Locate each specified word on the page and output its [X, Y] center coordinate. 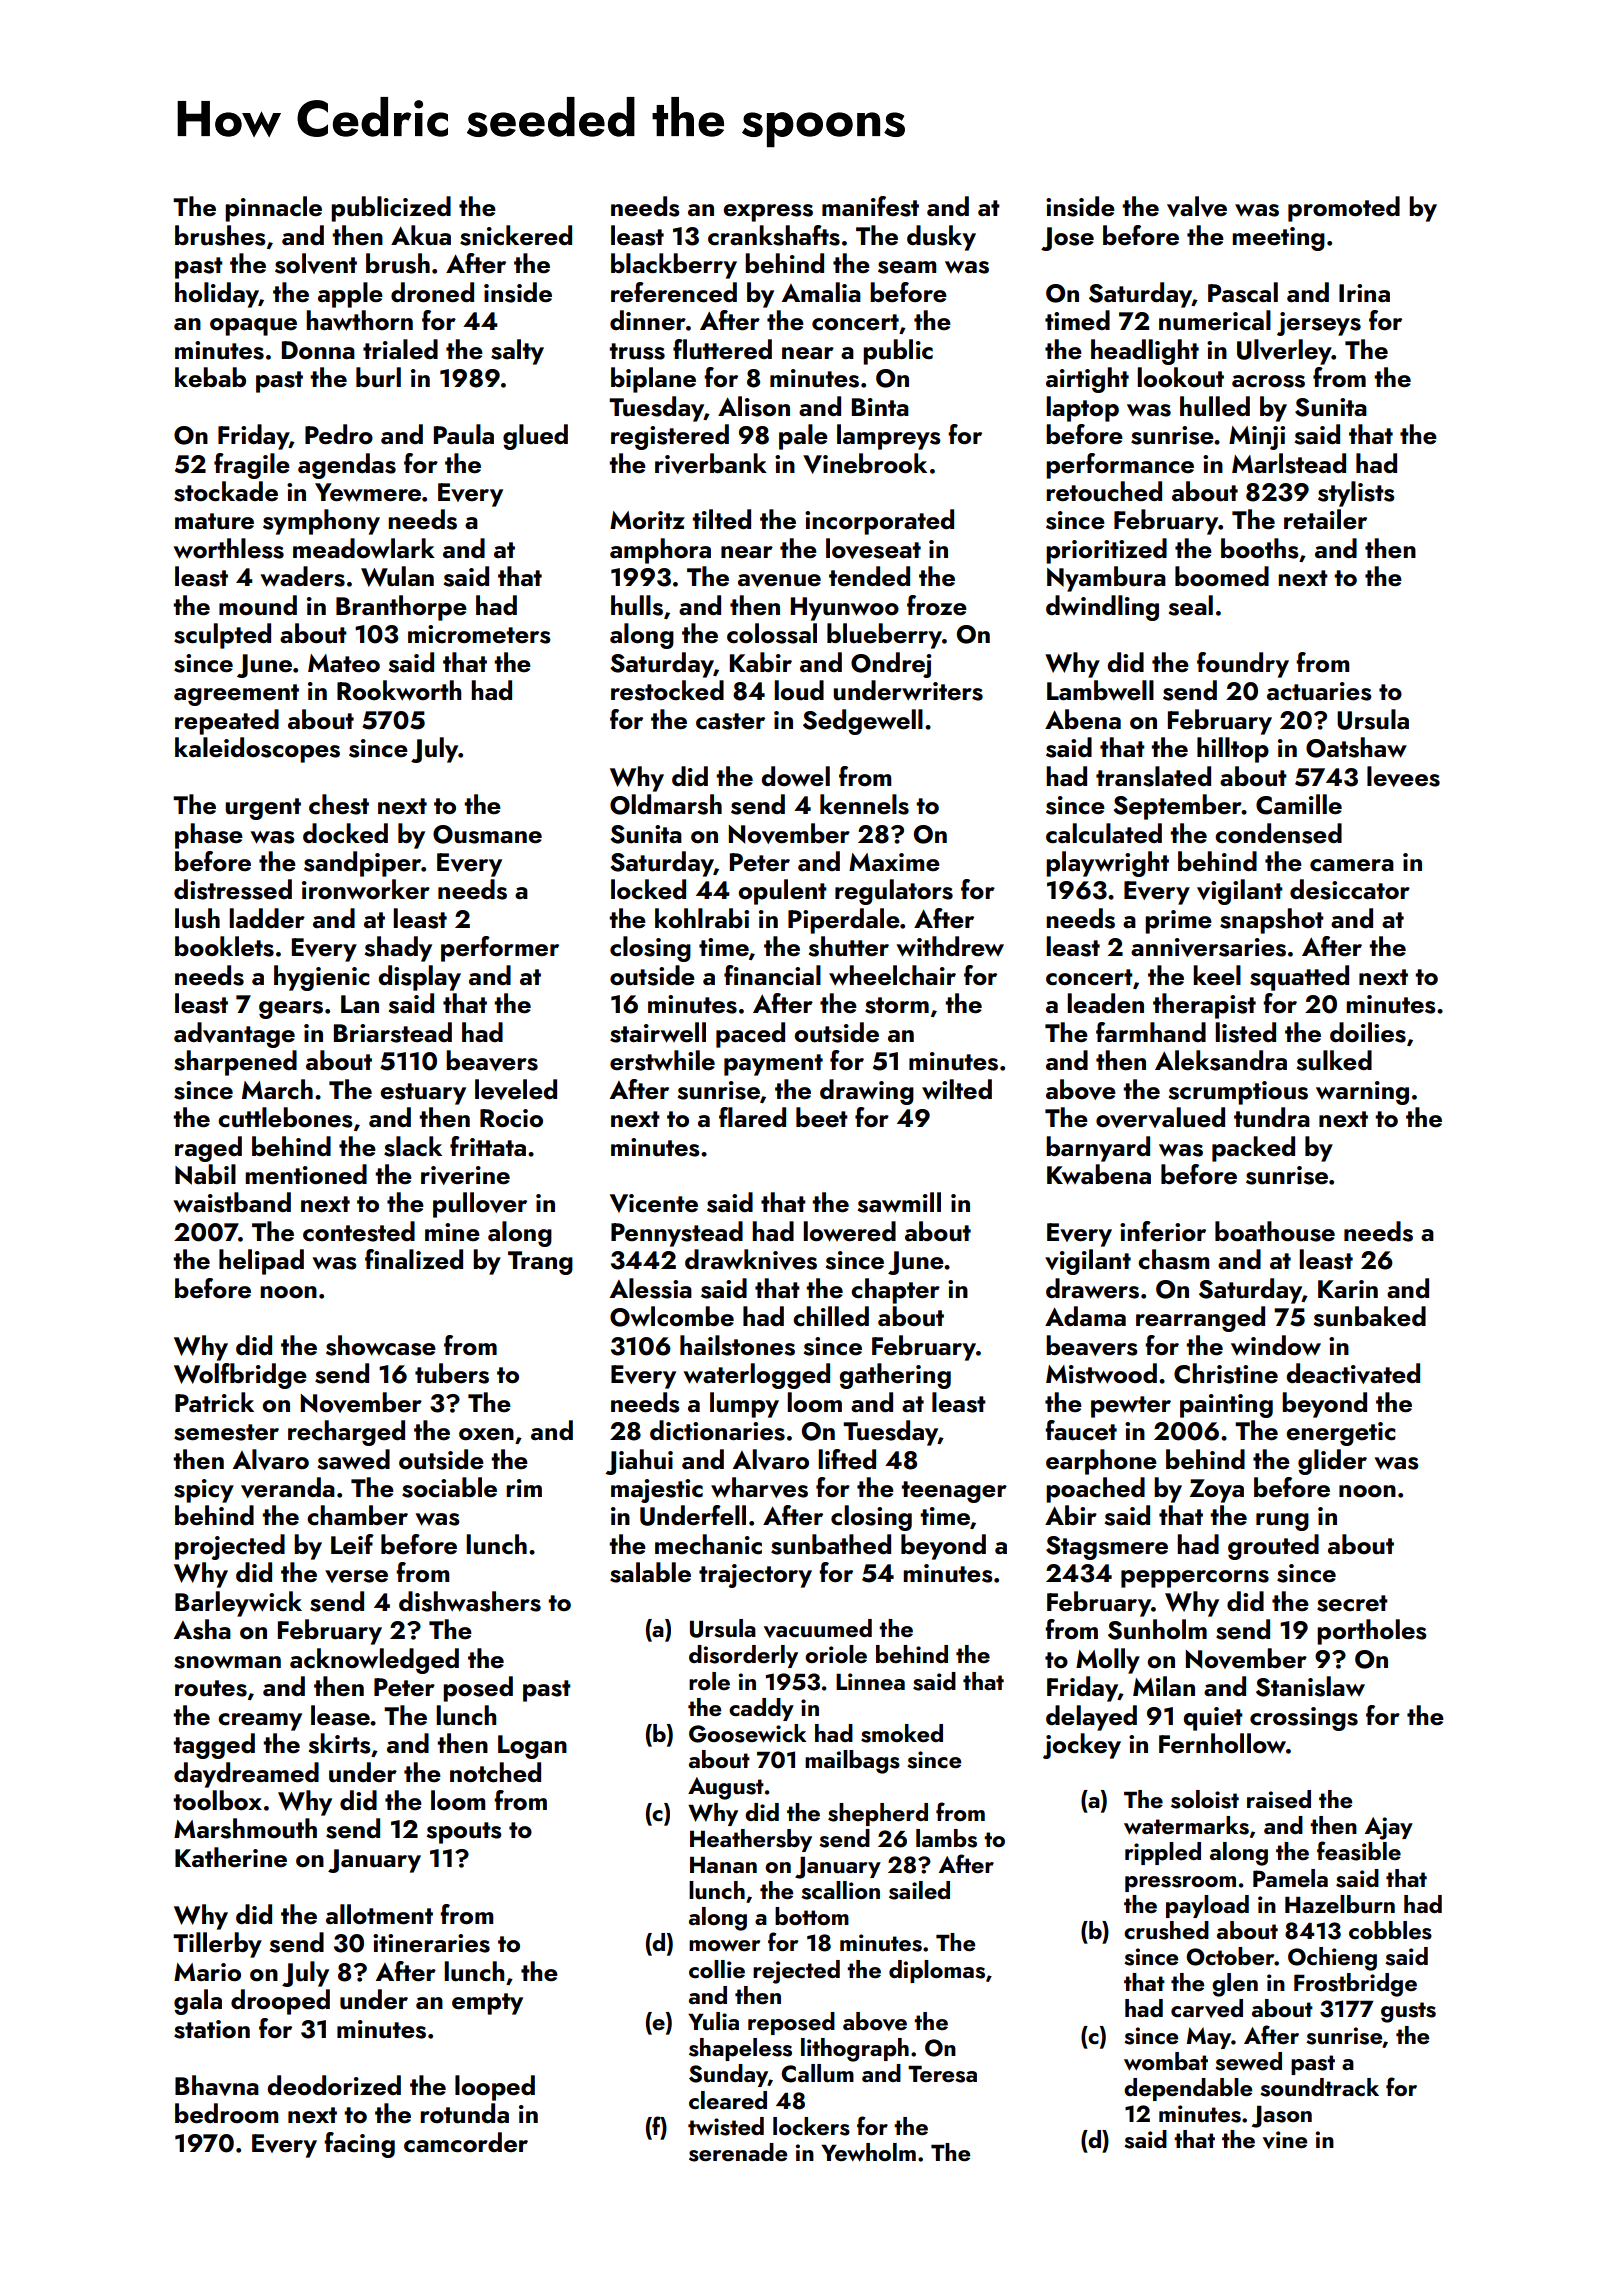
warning [1362, 1093]
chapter [895, 1291]
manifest [870, 206]
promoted [1344, 209]
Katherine [231, 1857]
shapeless [740, 2049]
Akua [421, 235]
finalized [414, 1259]
